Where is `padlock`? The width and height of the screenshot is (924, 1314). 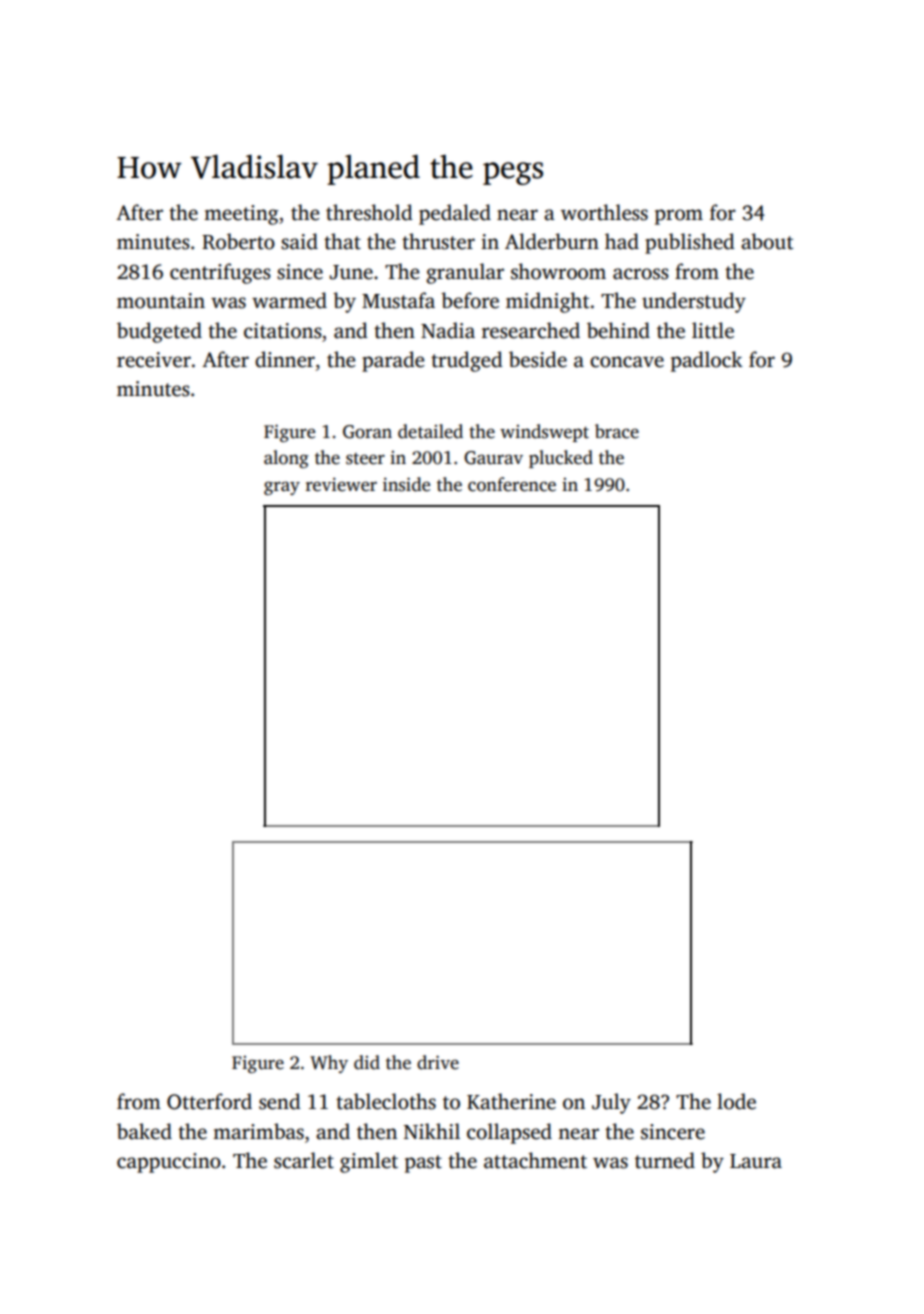 padlock is located at coordinates (707, 361).
